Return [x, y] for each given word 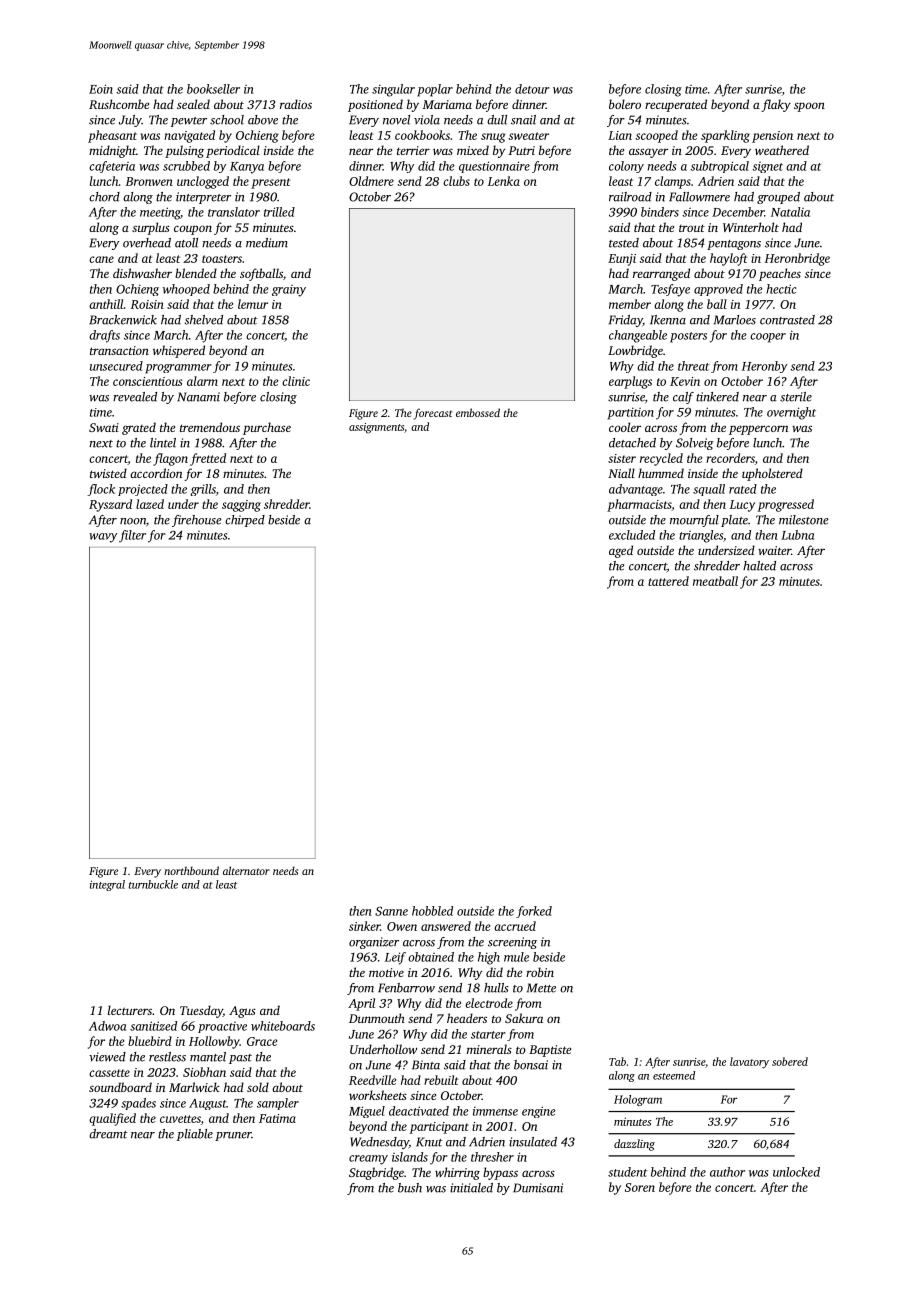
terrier [413, 150]
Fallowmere [699, 197]
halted [759, 566]
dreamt [108, 1134]
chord [104, 197]
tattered [668, 581]
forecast [433, 414]
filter [132, 536]
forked [534, 912]
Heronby [764, 367]
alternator [246, 870]
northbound [191, 870]
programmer [178, 369]
